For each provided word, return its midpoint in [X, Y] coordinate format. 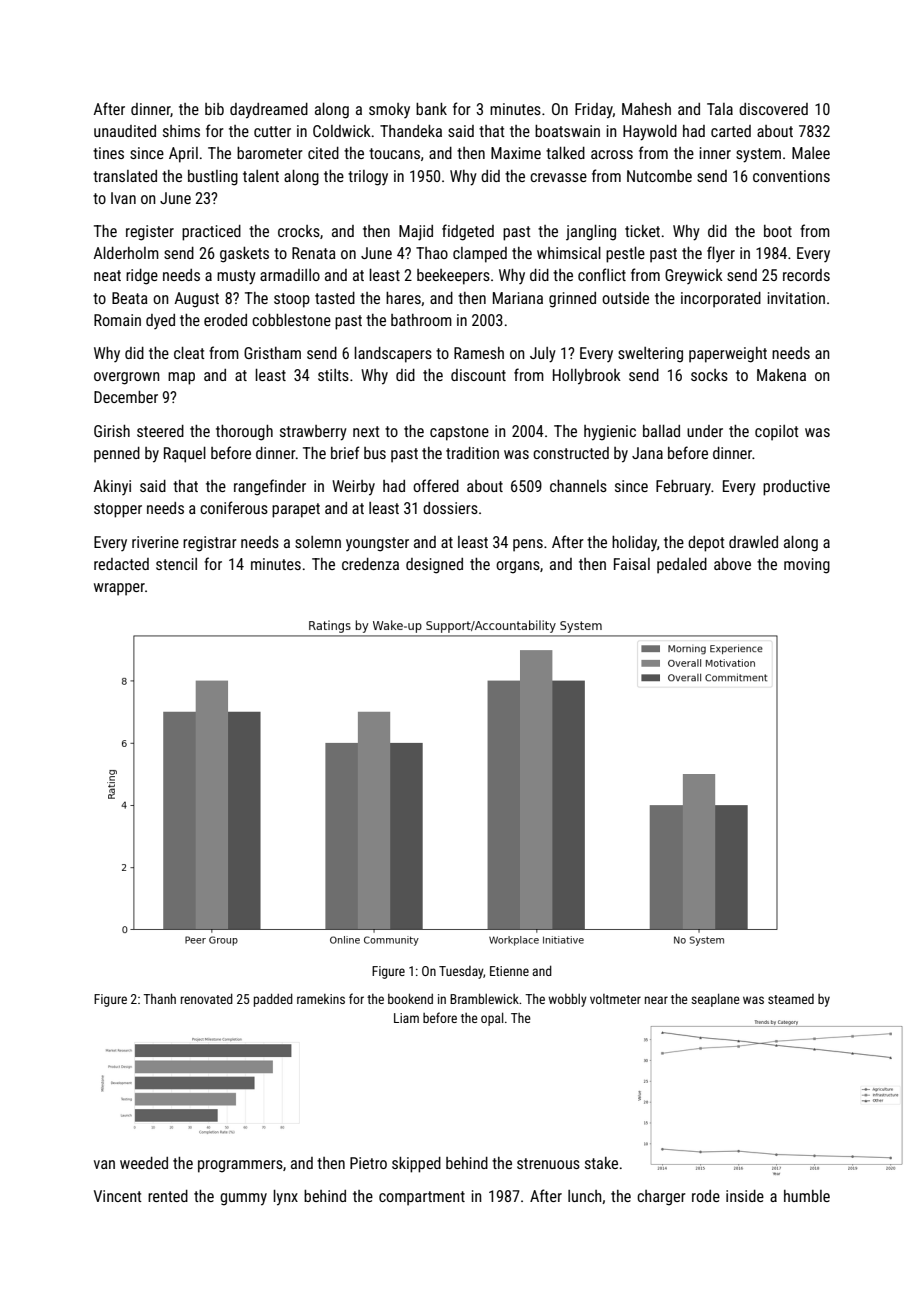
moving [807, 566]
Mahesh [646, 109]
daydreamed [269, 111]
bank [431, 109]
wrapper [119, 589]
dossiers [450, 508]
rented [168, 1196]
